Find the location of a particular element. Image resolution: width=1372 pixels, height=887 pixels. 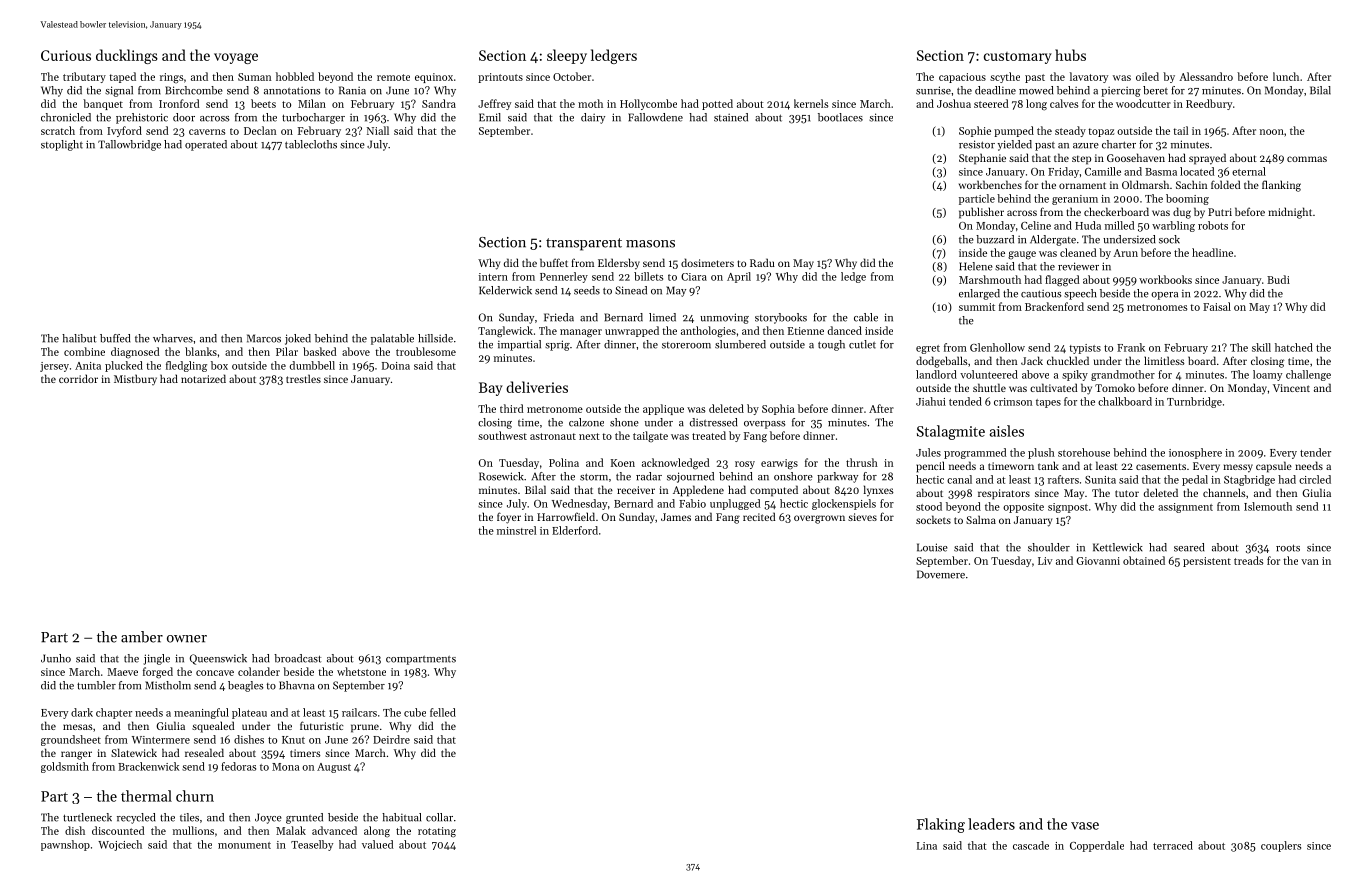

voyage is located at coordinates (236, 58).
